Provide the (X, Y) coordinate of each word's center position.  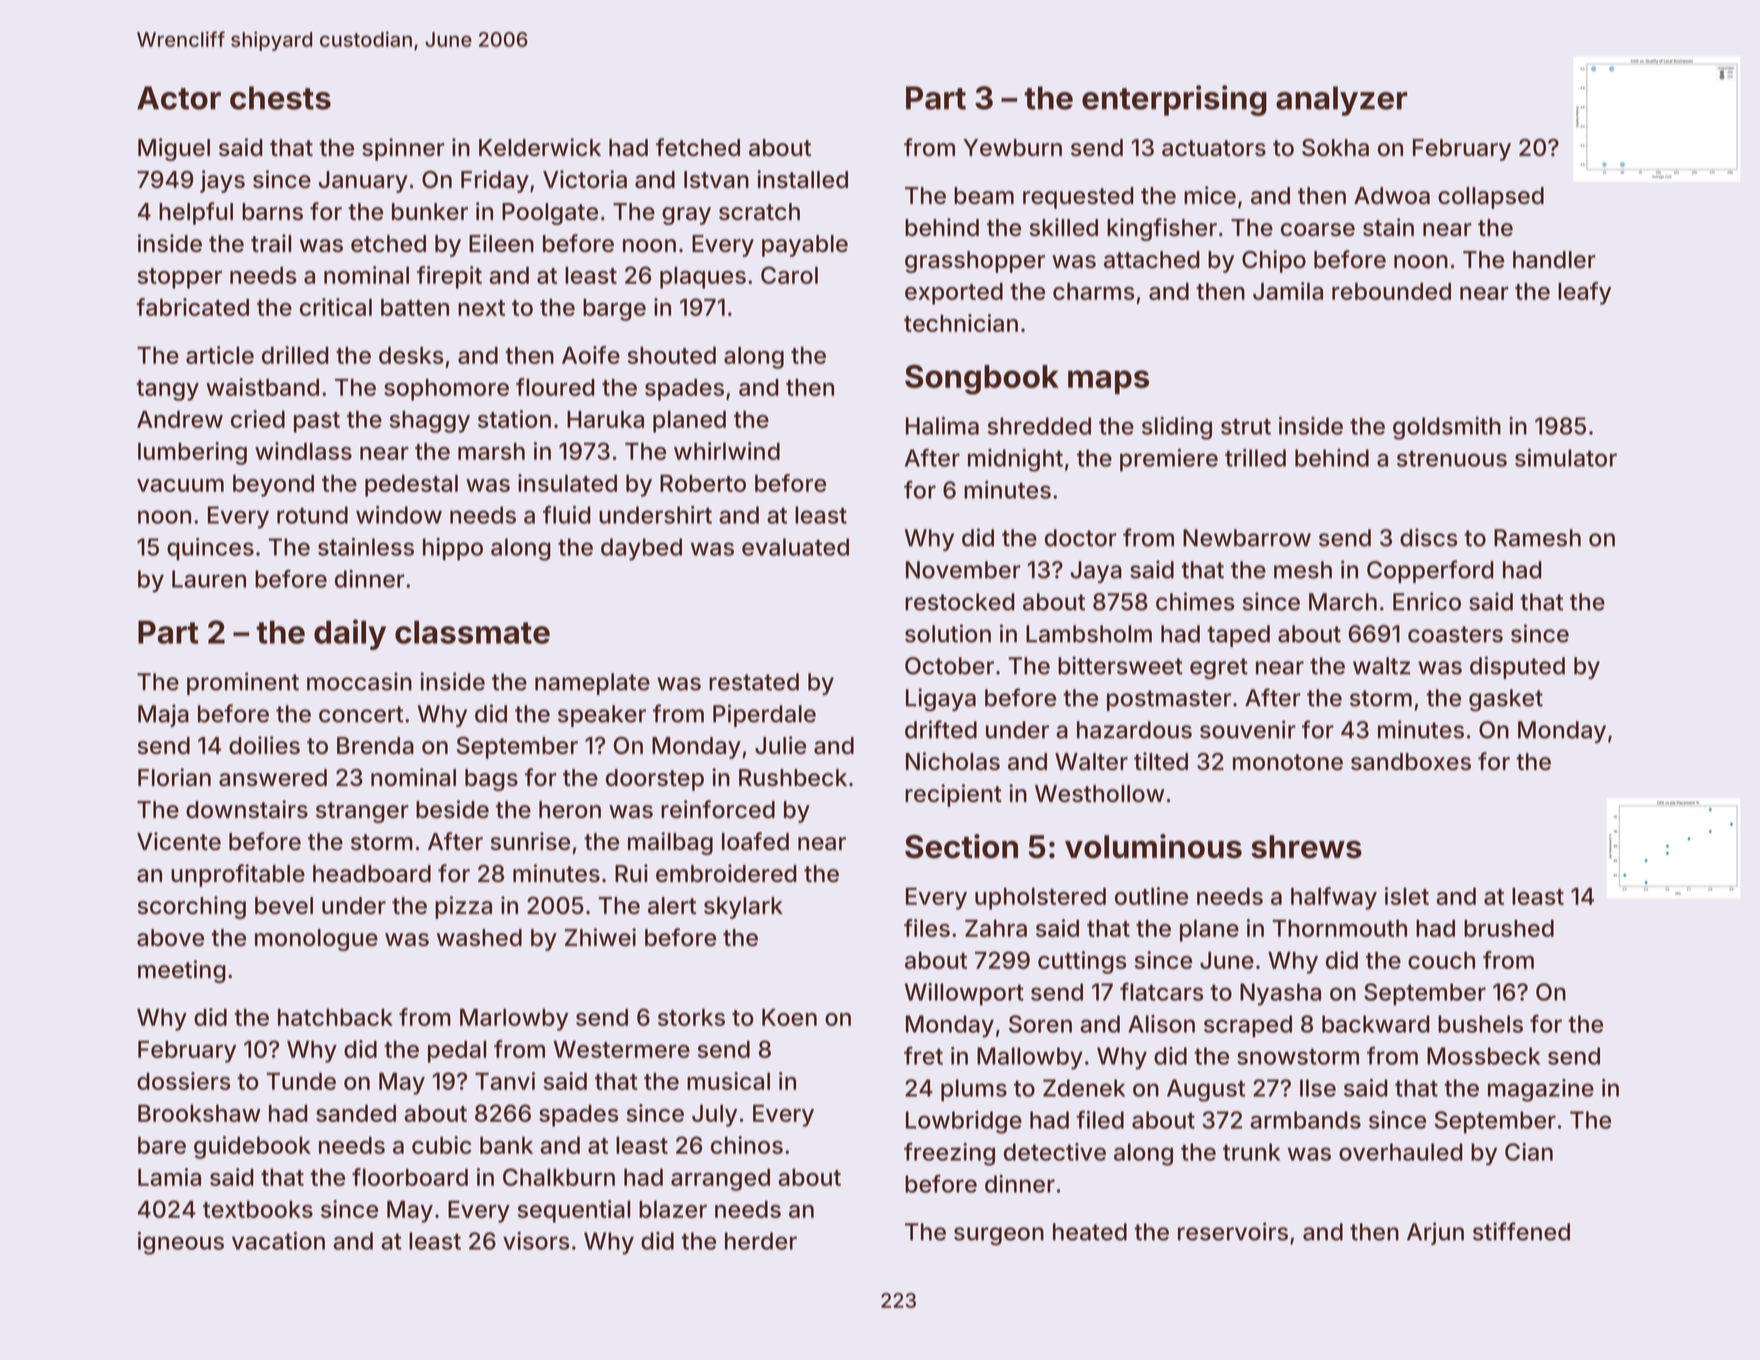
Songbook (982, 379)
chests (280, 98)
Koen (789, 1017)
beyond (273, 485)
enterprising (1174, 100)
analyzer (1341, 101)
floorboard (410, 1177)
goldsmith (1447, 428)
